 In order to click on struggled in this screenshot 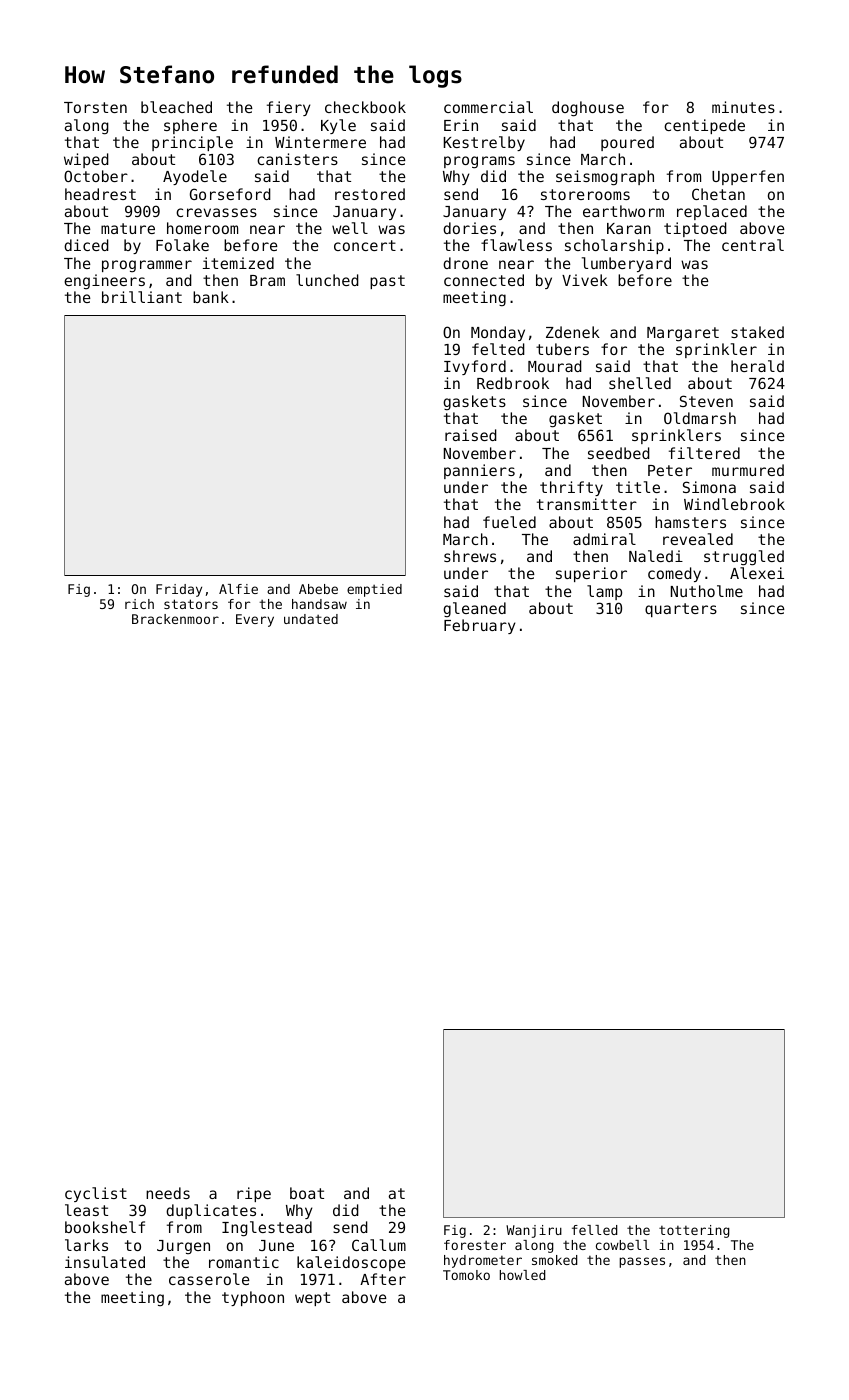, I will do `click(744, 558)`.
